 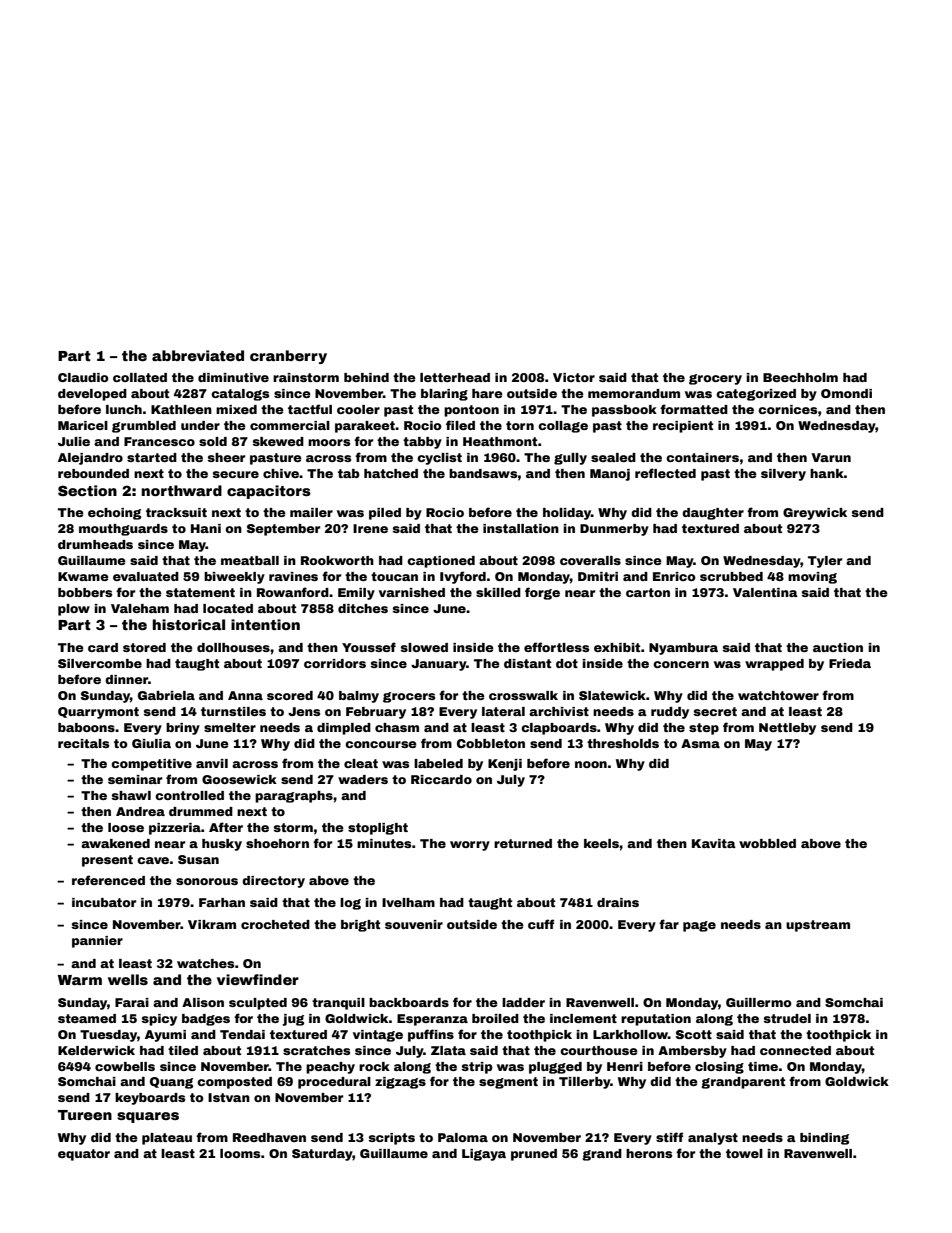 What do you see at coordinates (273, 882) in the page?
I see `directory` at bounding box center [273, 882].
